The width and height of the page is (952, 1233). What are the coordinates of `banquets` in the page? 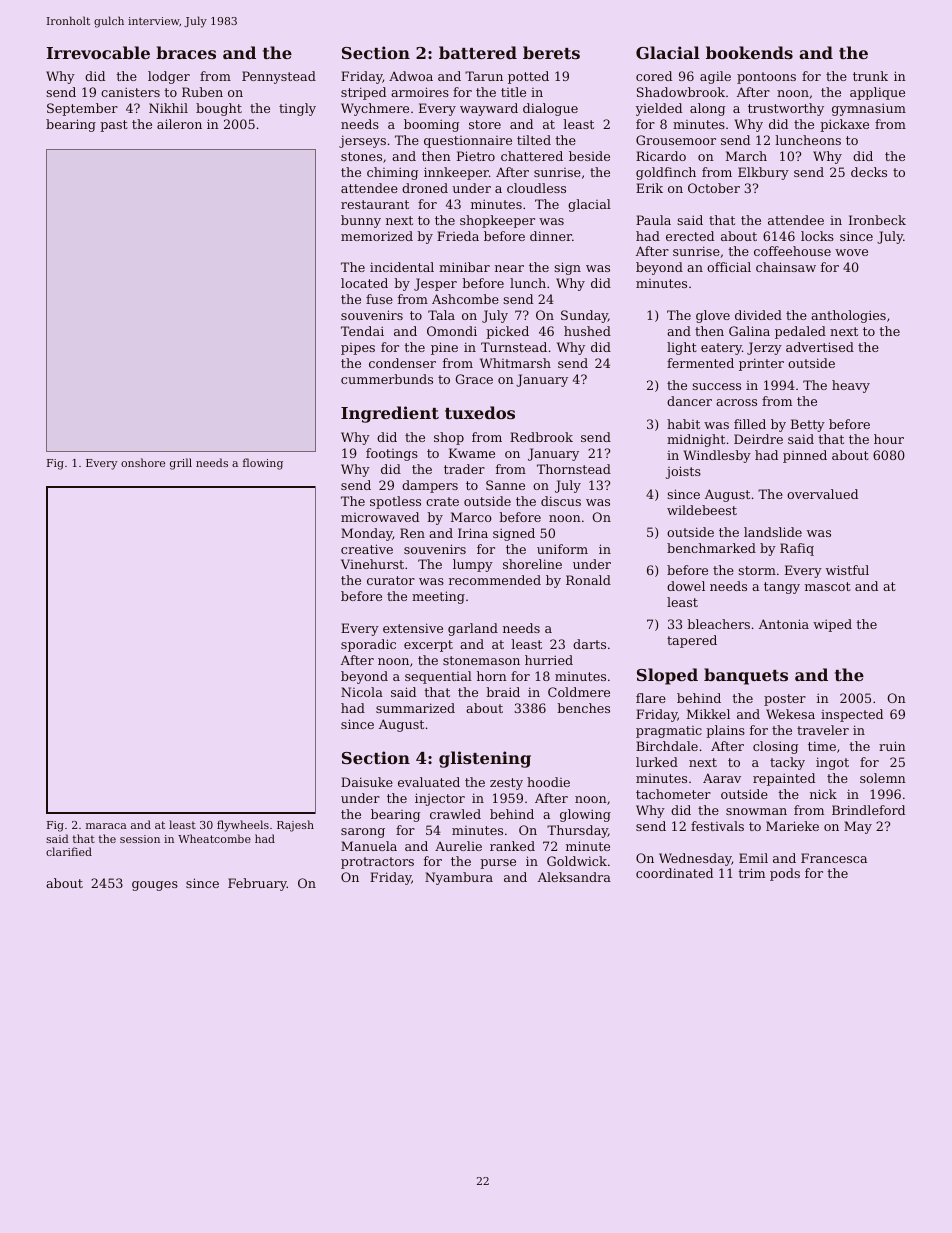 It's located at (746, 676).
